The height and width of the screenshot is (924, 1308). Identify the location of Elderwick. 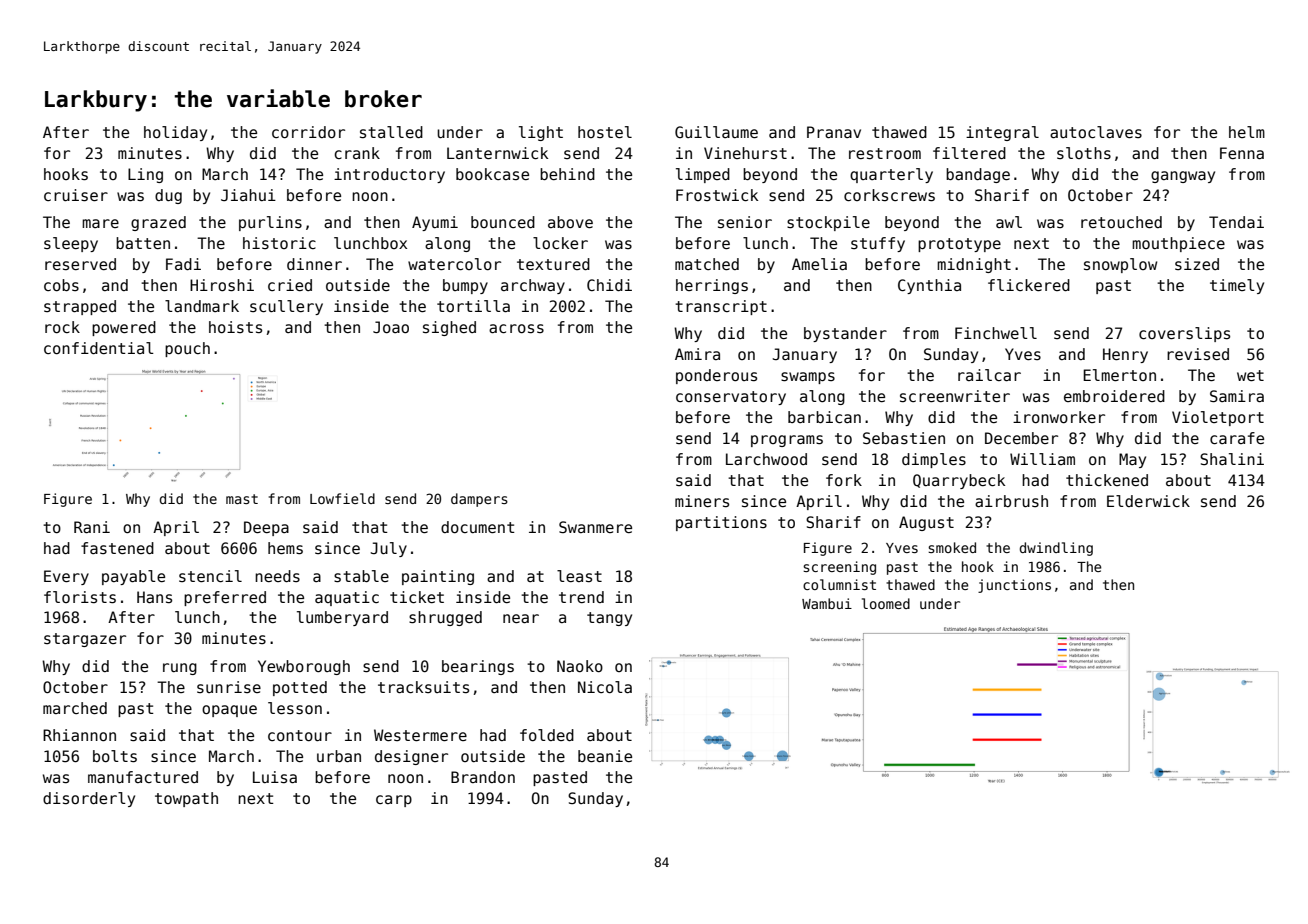
(1148, 501).
